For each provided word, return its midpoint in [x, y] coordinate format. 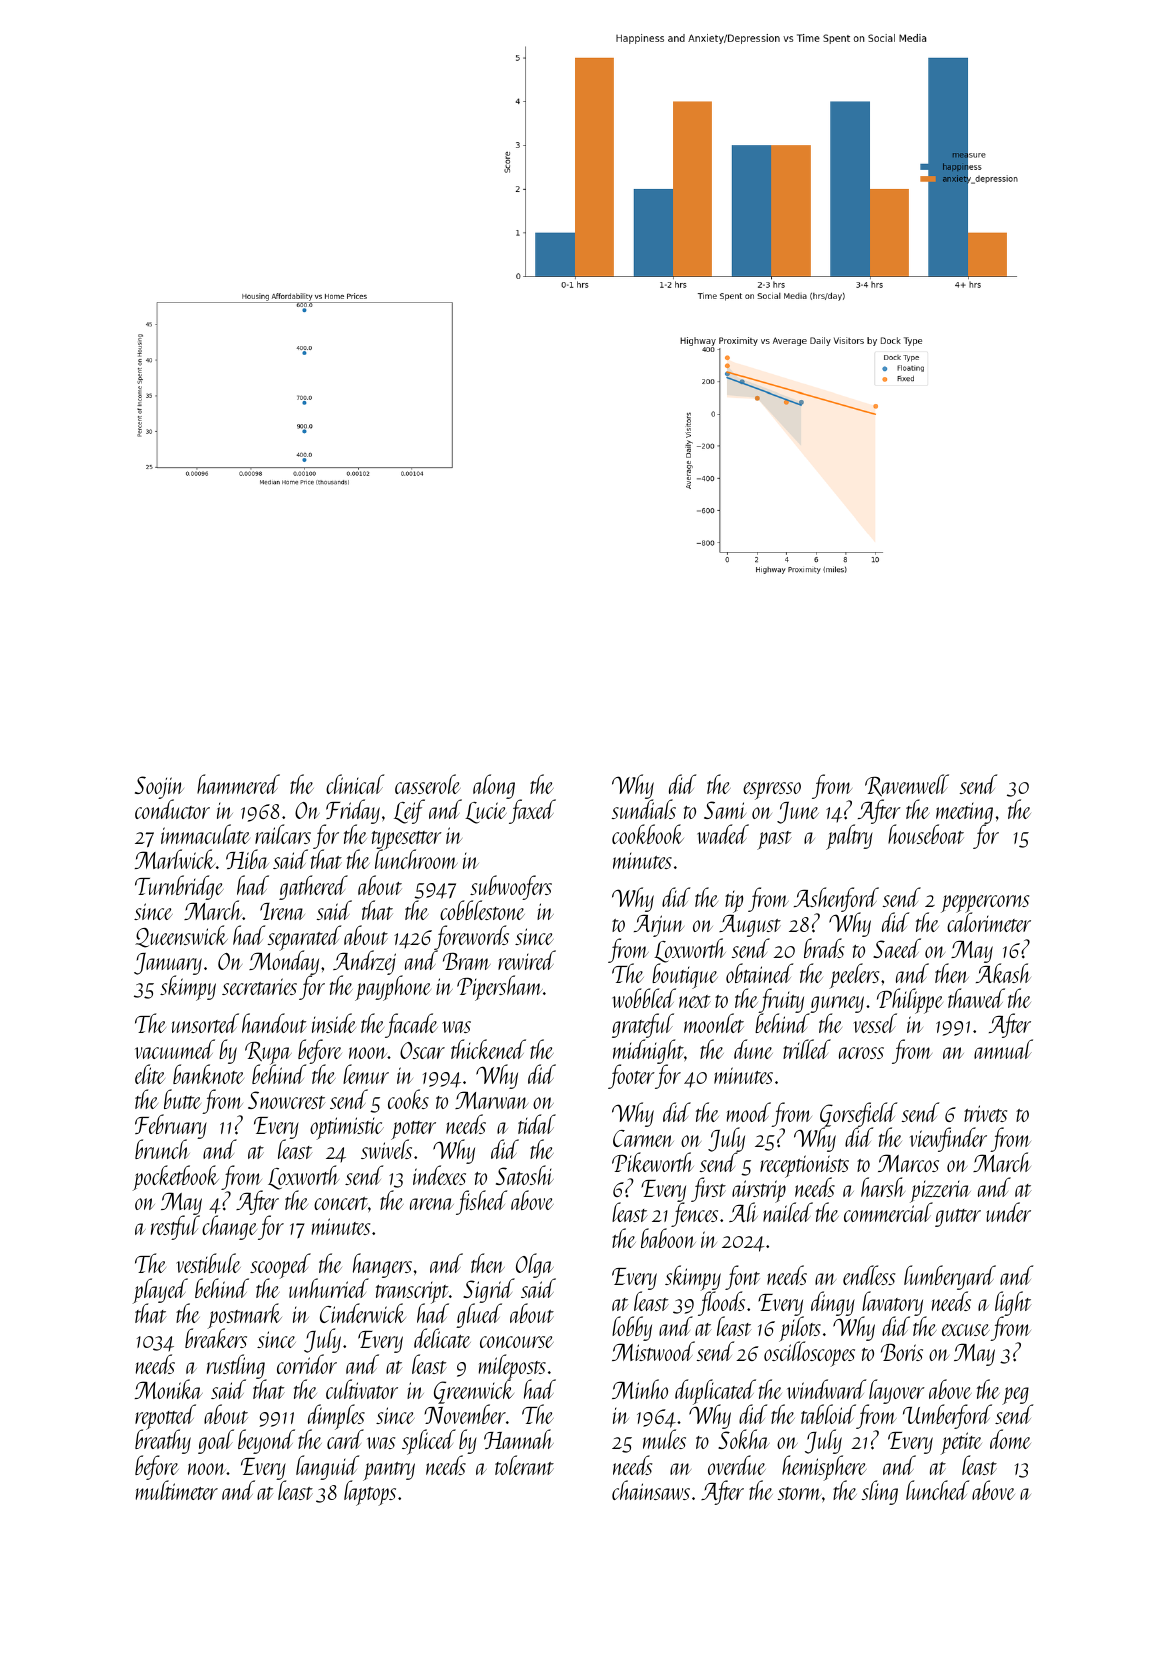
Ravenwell [907, 785]
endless [869, 1275]
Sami [725, 810]
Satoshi [525, 1175]
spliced [429, 1442]
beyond [266, 1441]
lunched [937, 1490]
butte [182, 1099]
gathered [313, 887]
